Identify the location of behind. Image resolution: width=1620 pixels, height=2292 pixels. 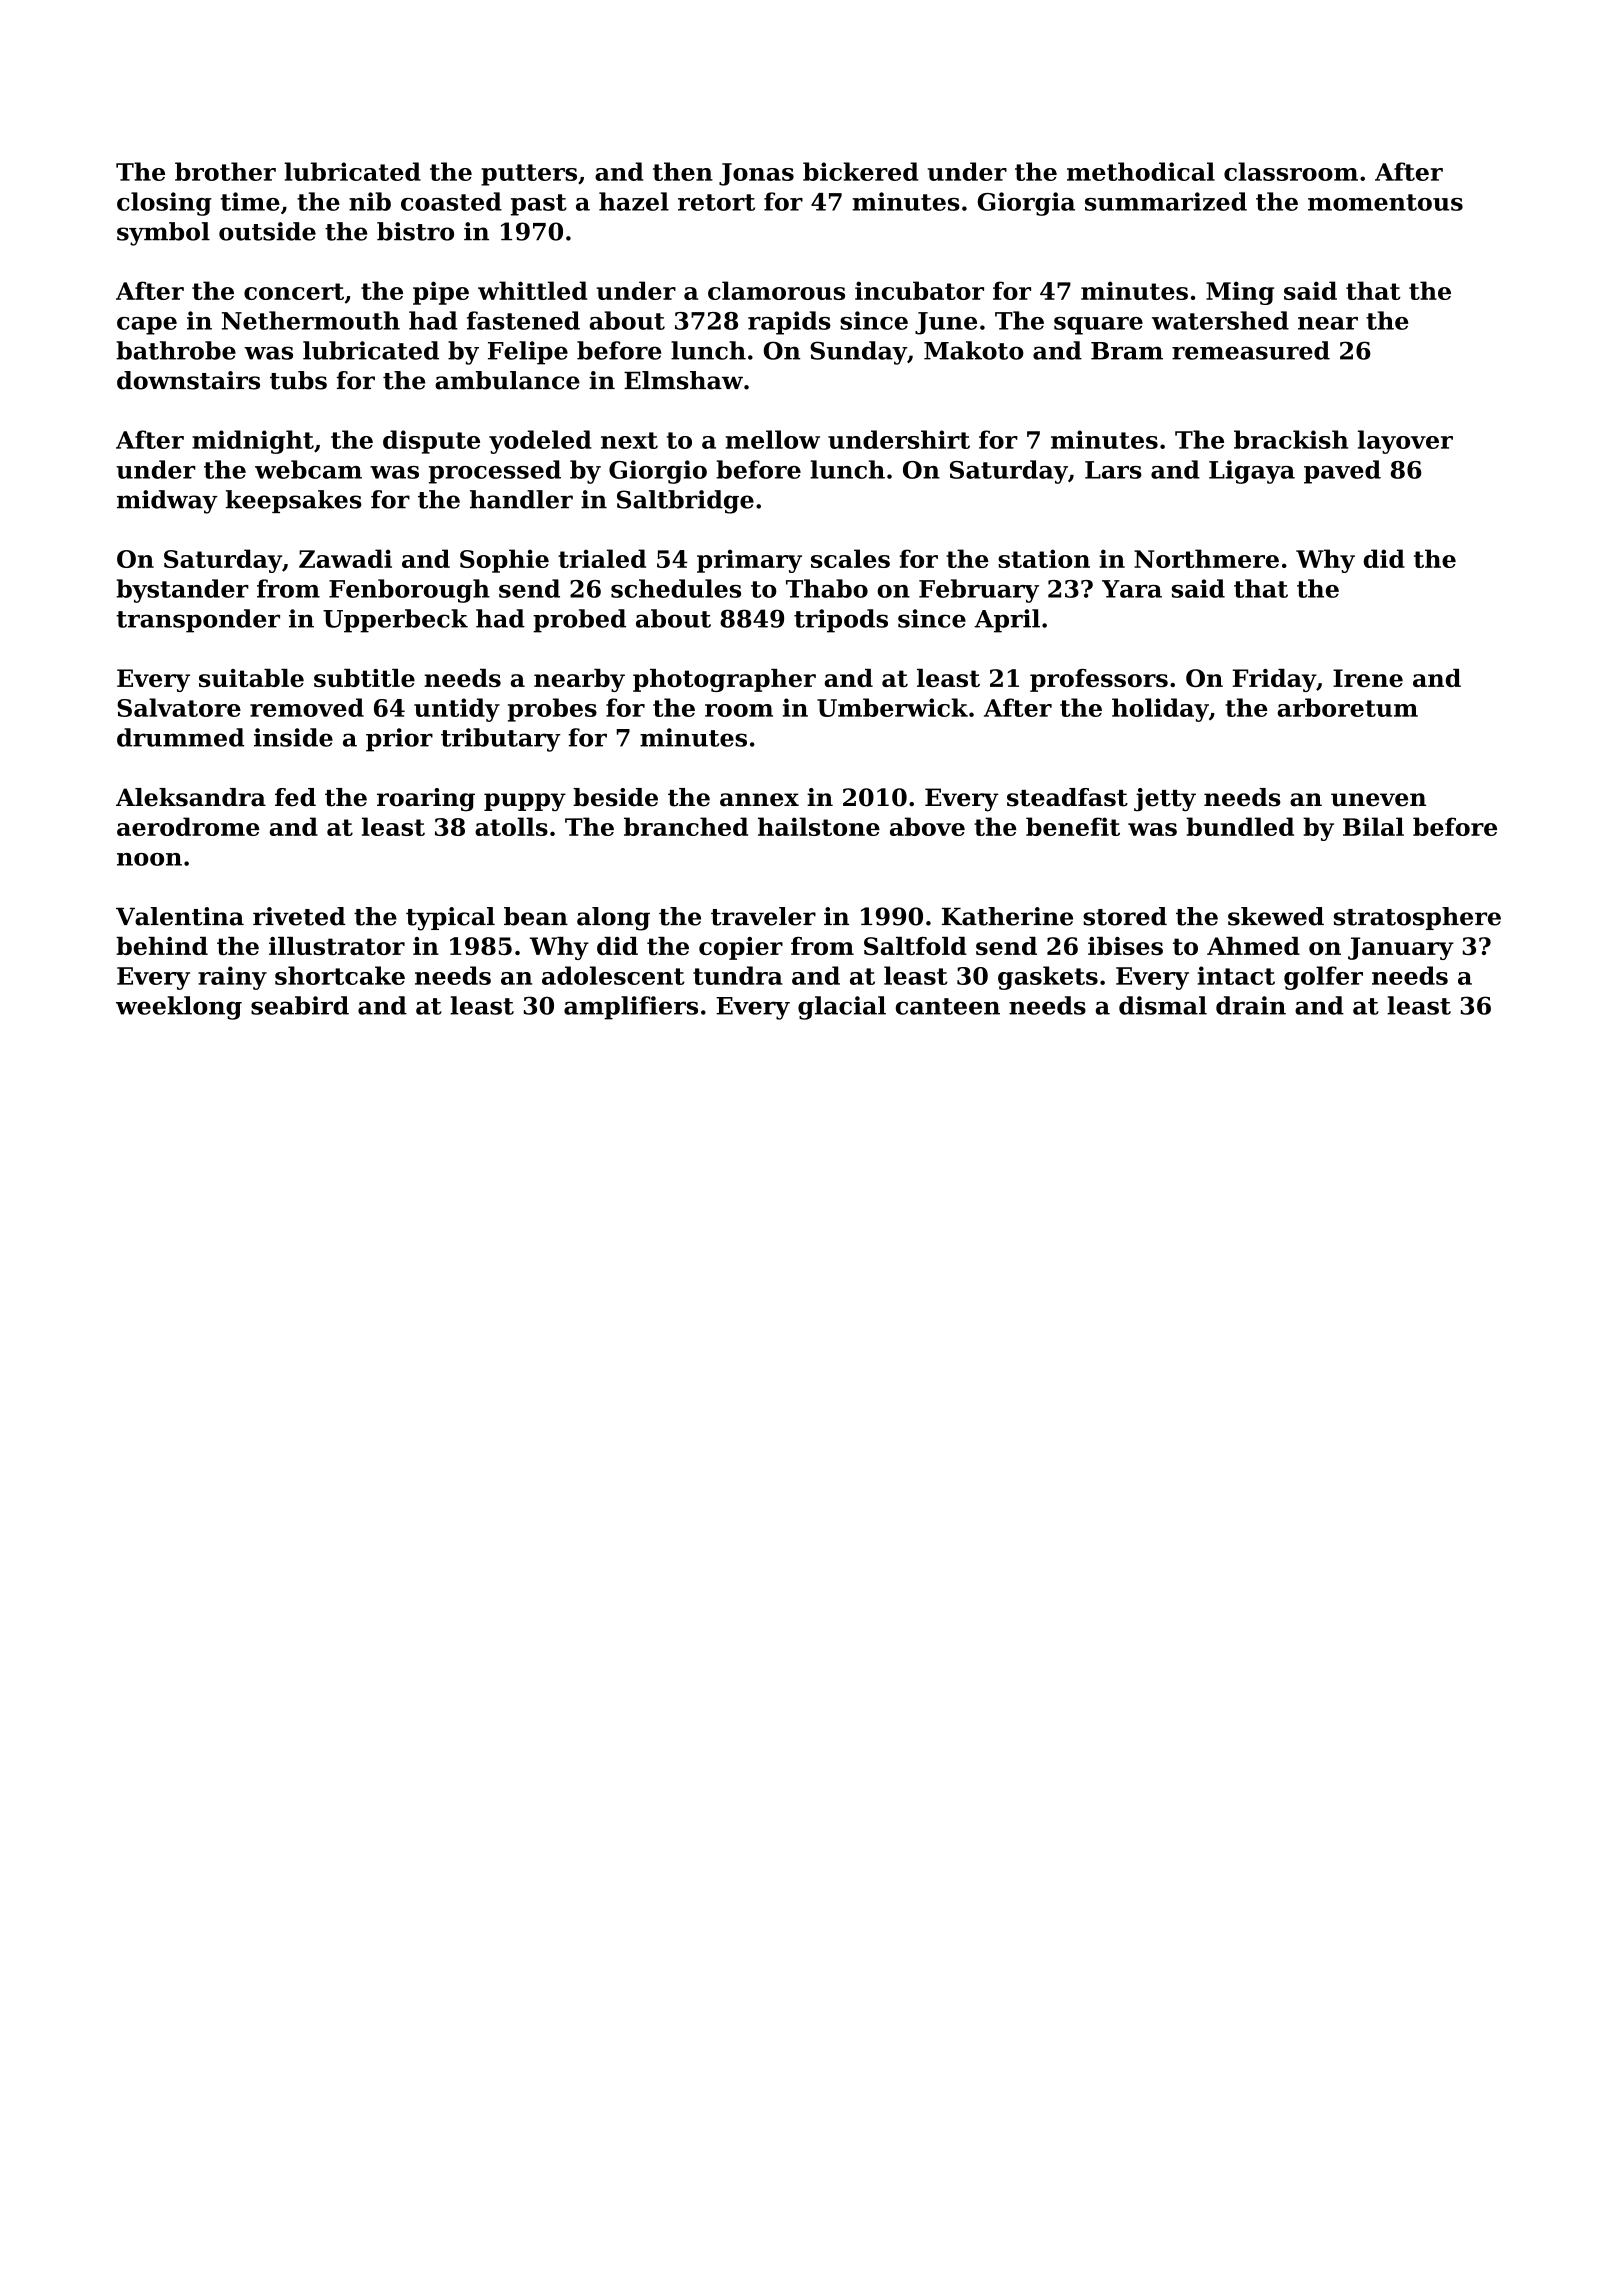
(162, 946).
